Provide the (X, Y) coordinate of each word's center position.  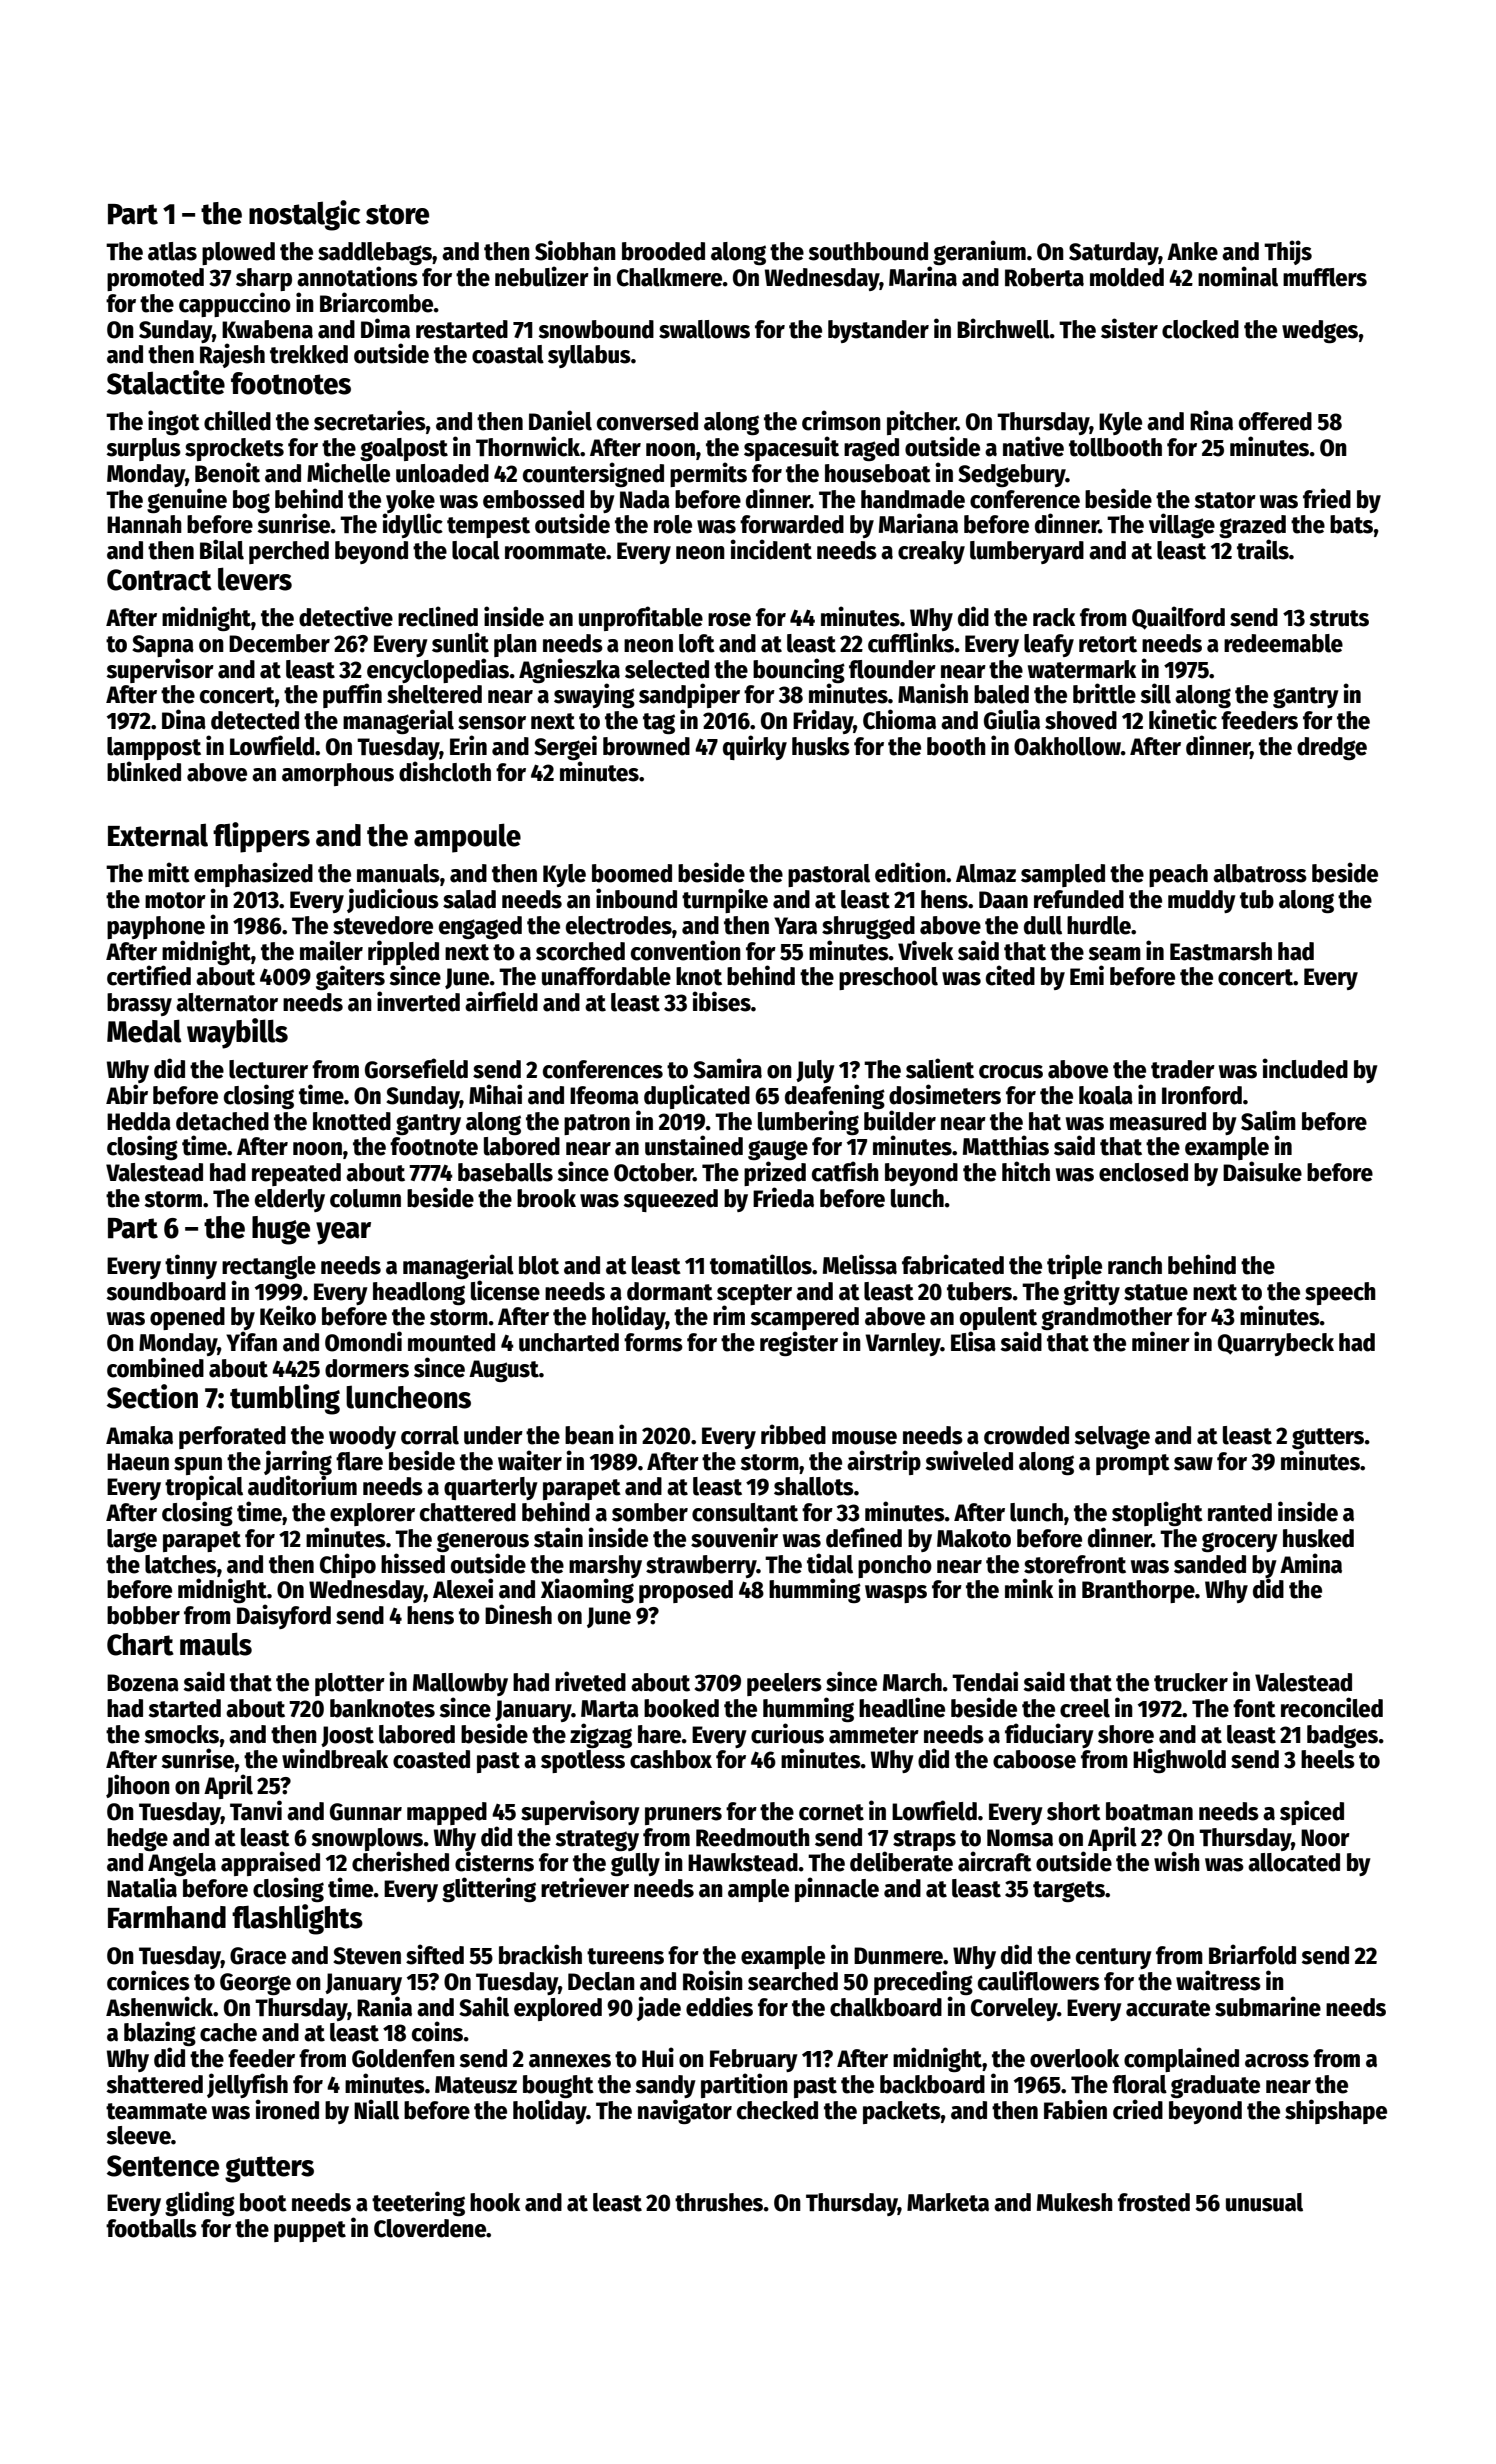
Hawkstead (743, 1862)
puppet (310, 2231)
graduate (1215, 2086)
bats (1351, 524)
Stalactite (166, 382)
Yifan (251, 1341)
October (653, 1172)
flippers (261, 837)
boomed (632, 873)
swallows (704, 329)
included (1305, 1068)
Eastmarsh (1221, 951)
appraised (270, 1863)
